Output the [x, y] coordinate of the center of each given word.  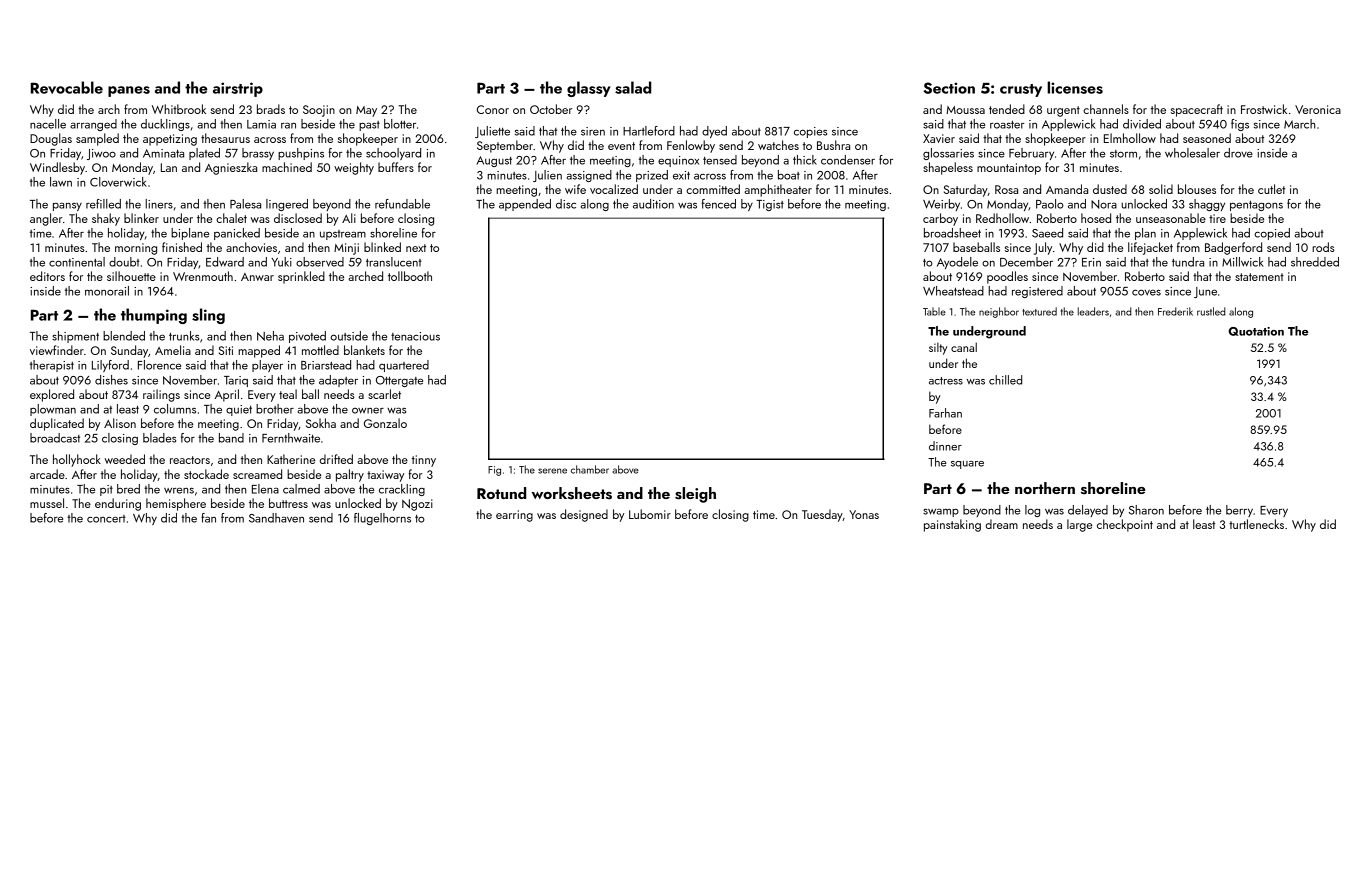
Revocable [67, 87]
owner [368, 410]
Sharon [1146, 510]
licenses [1075, 87]
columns [175, 409]
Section [949, 88]
